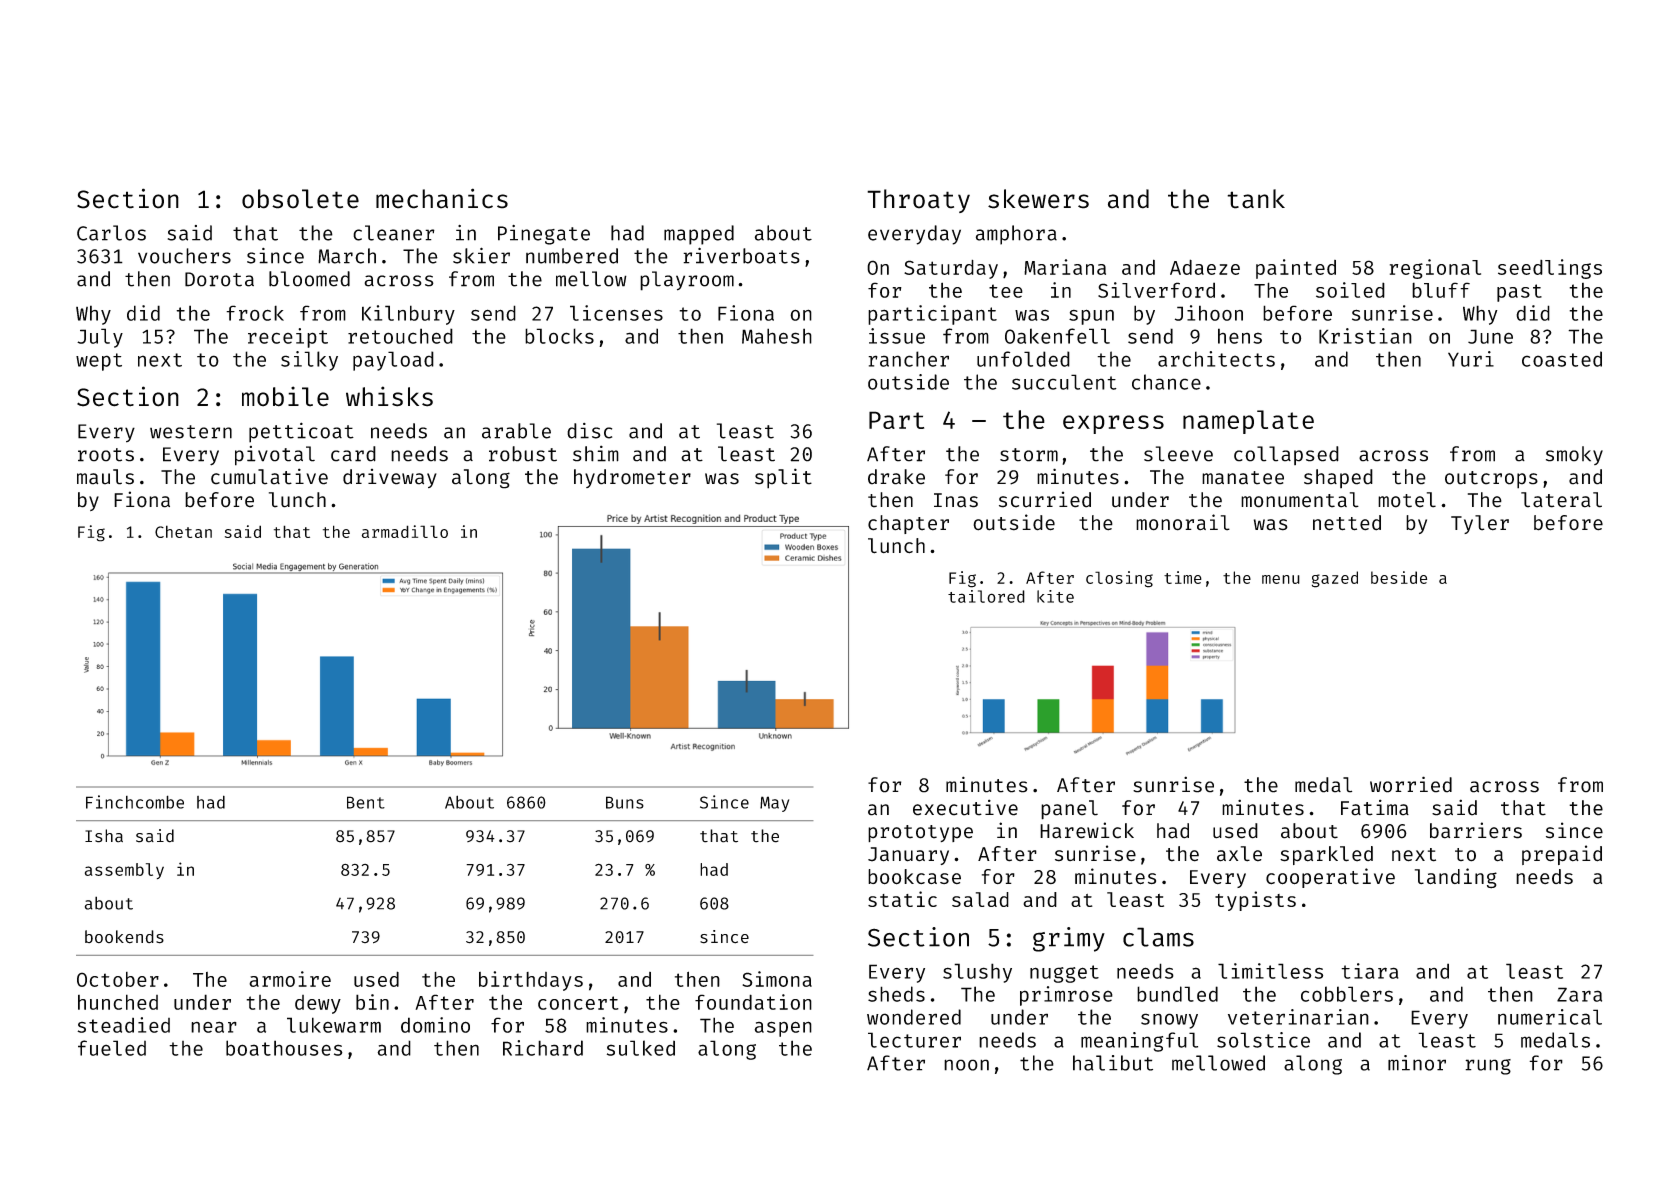  What do you see at coordinates (112, 1048) in the page?
I see `fueled` at bounding box center [112, 1048].
